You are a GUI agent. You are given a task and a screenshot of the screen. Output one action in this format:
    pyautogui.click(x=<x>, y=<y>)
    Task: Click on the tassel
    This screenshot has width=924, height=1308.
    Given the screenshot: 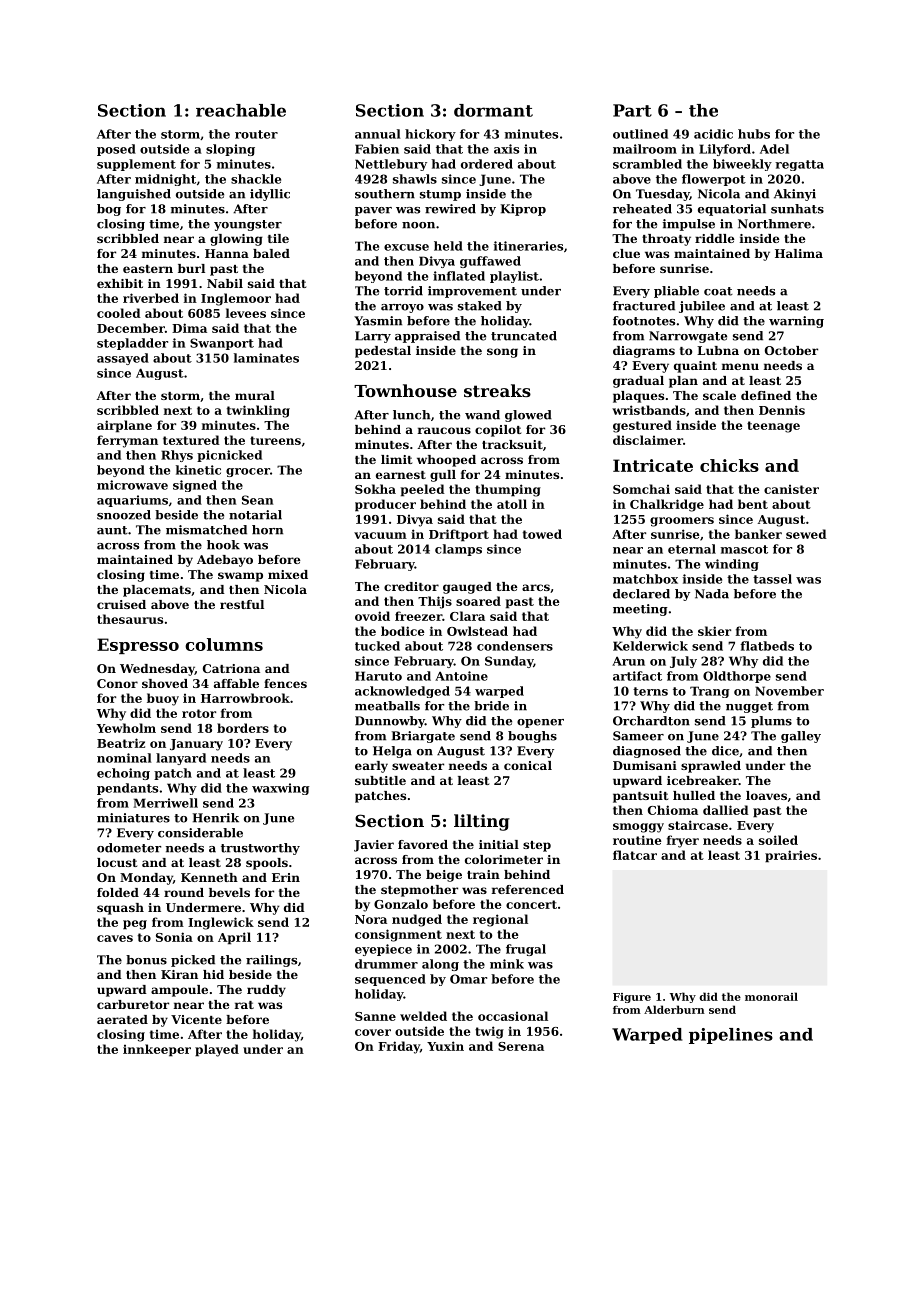 What is the action you would take?
    pyautogui.click(x=772, y=579)
